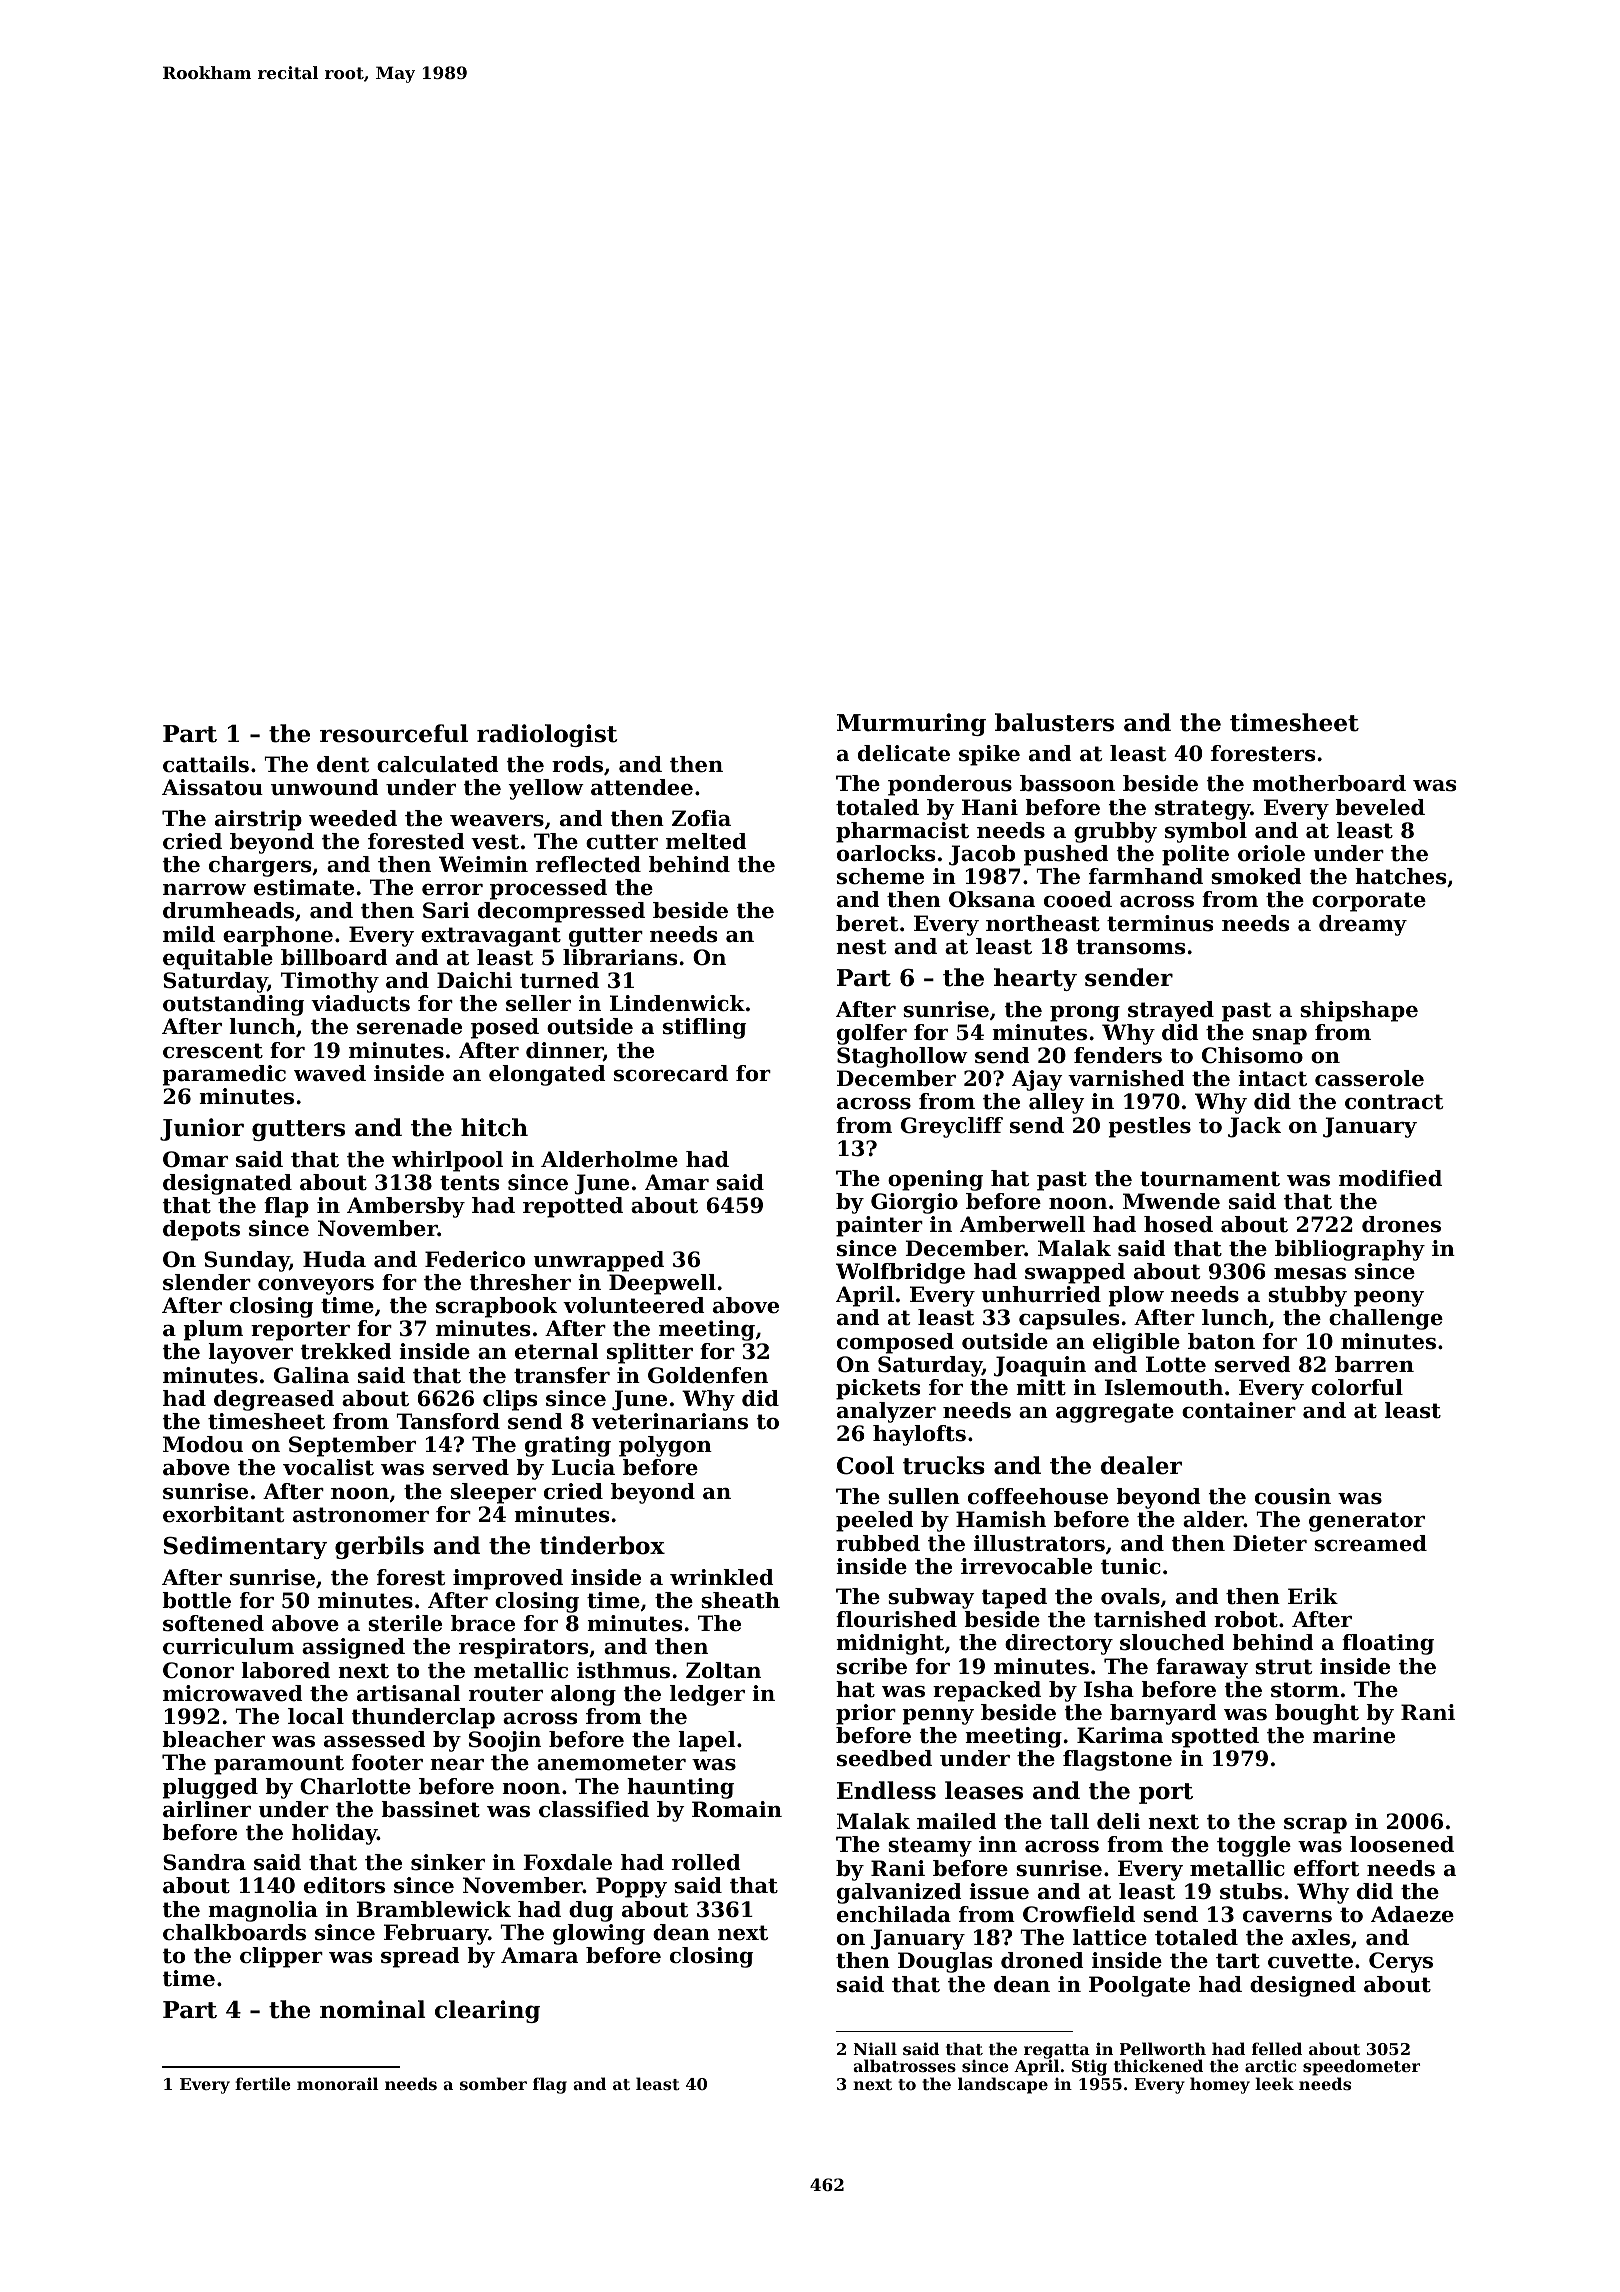 The height and width of the screenshot is (2292, 1620). I want to click on Poolgate, so click(1139, 1986).
